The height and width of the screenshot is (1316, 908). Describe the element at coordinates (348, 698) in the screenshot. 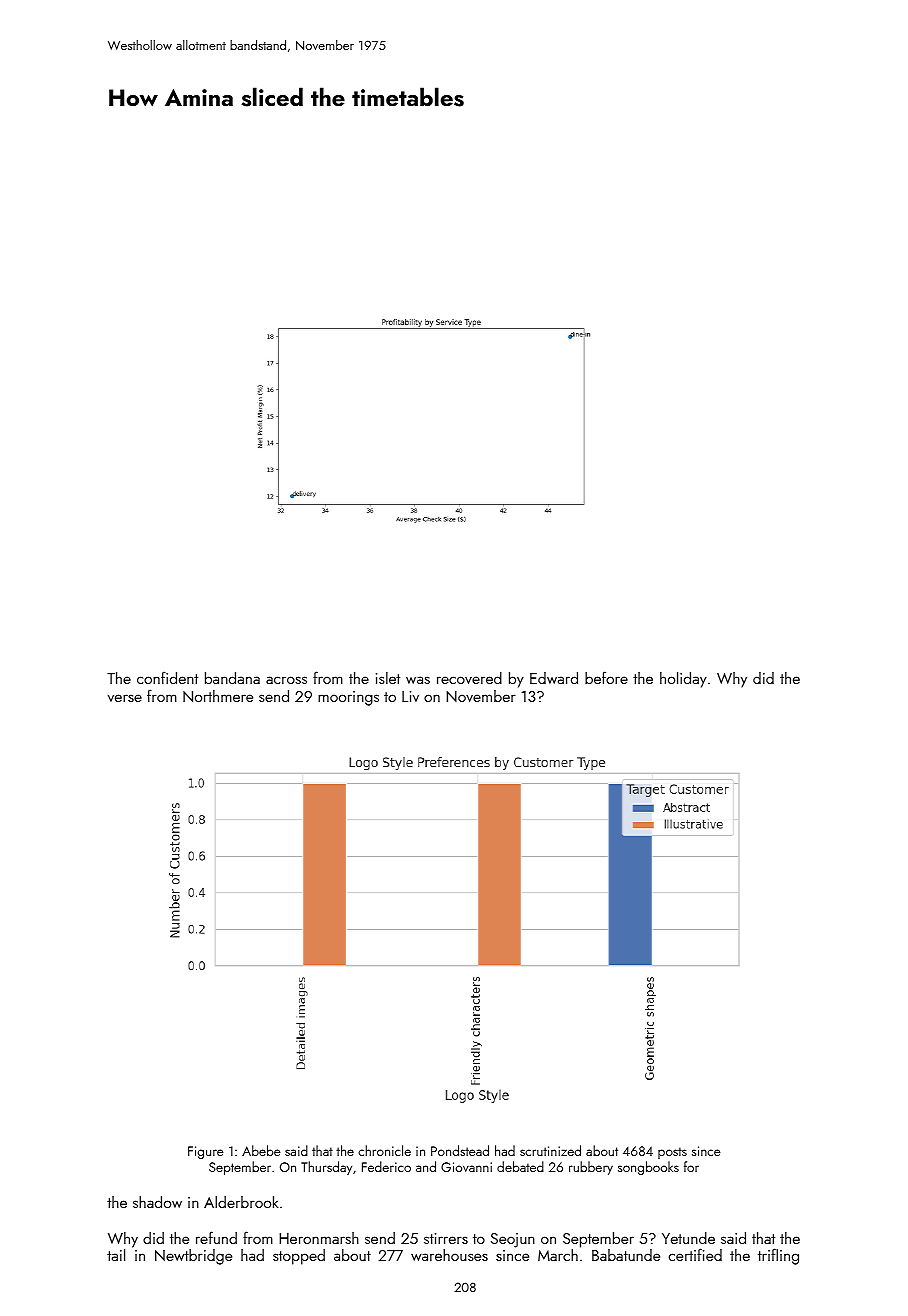

I see `moorings` at that location.
